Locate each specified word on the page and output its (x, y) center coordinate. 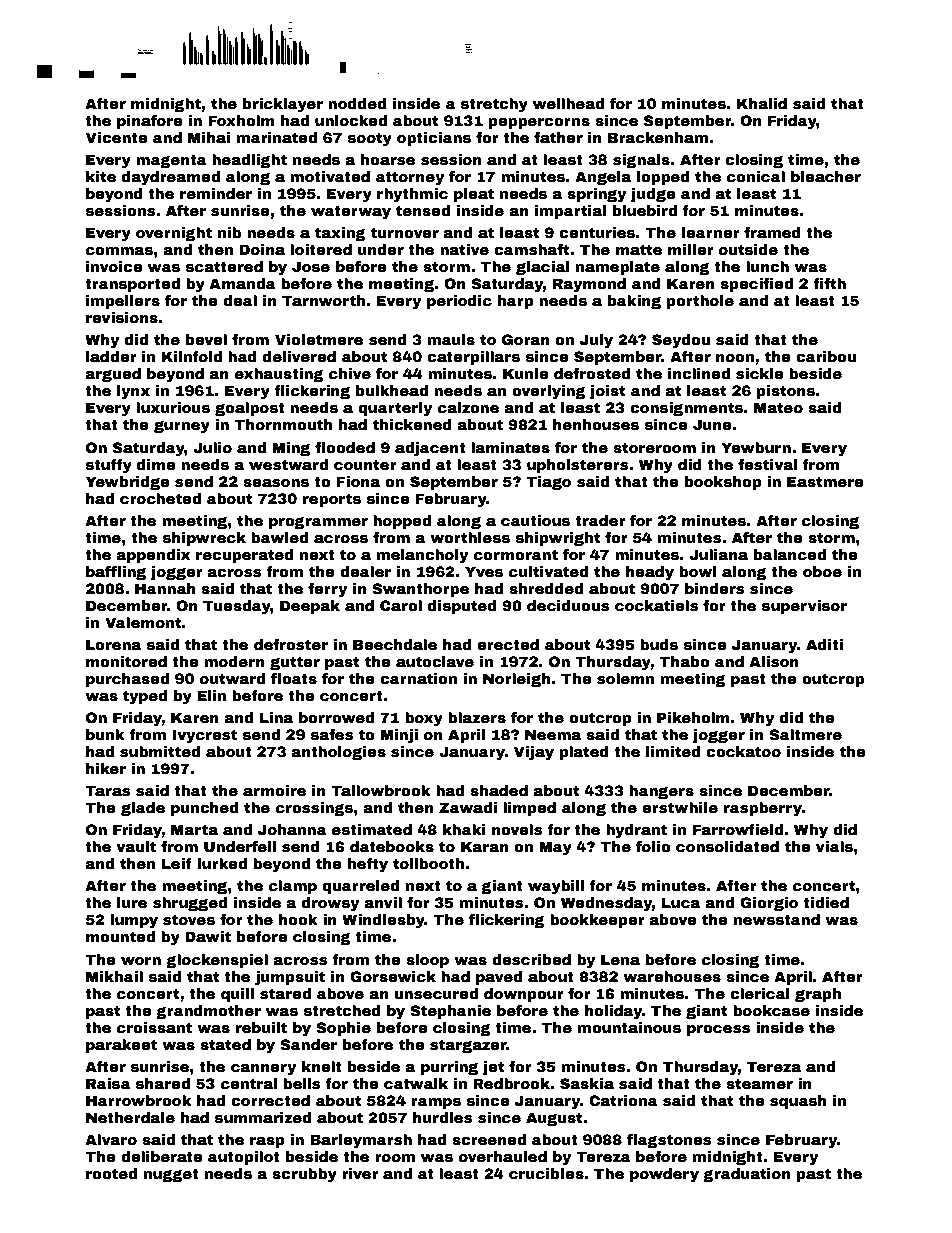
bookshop (723, 483)
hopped (402, 522)
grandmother (208, 1012)
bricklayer (283, 105)
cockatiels (657, 605)
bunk (105, 734)
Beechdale (395, 644)
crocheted (160, 498)
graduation (747, 1175)
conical (756, 176)
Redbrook (511, 1083)
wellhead (568, 103)
